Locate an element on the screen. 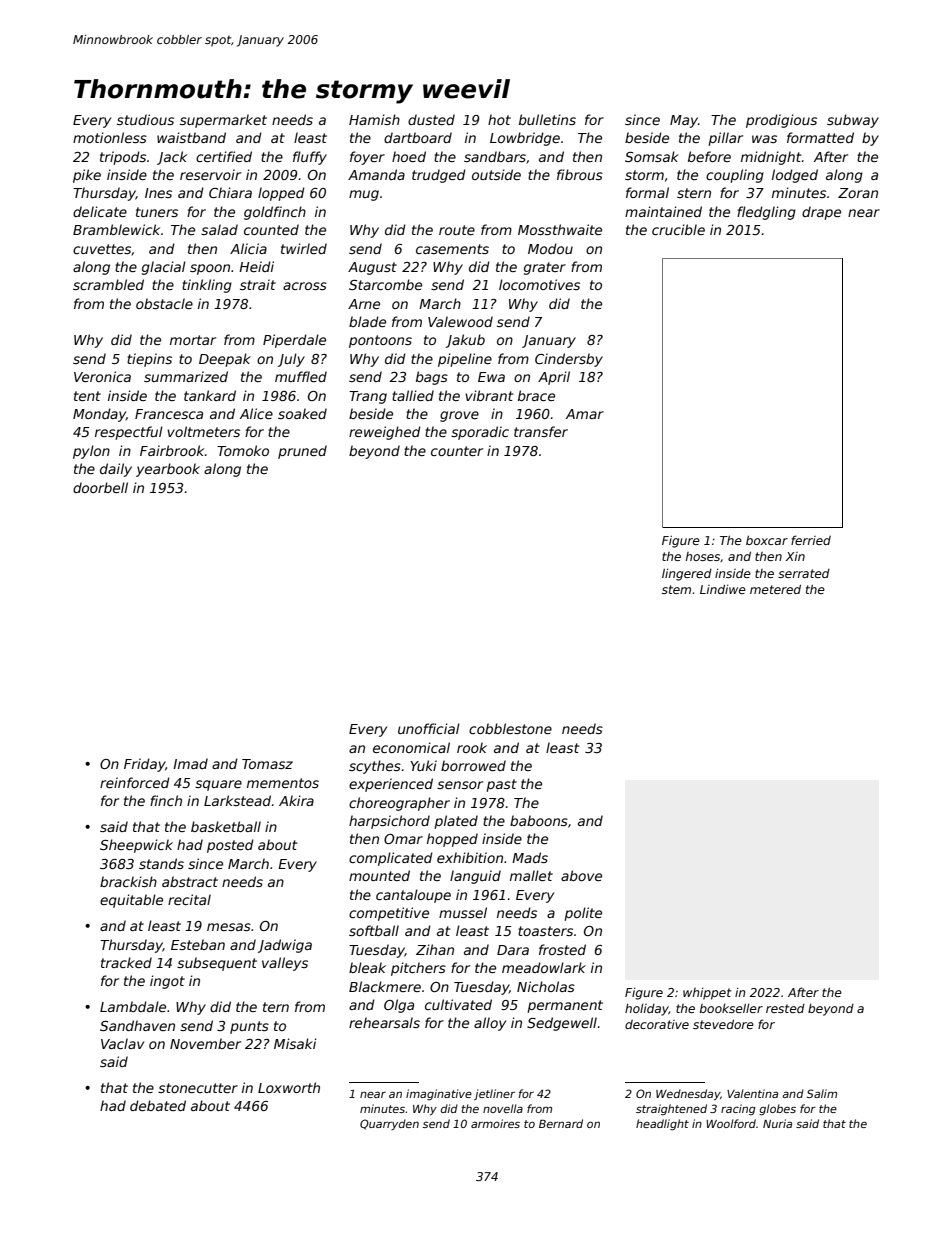 The image size is (952, 1233). scrambled is located at coordinates (108, 284).
